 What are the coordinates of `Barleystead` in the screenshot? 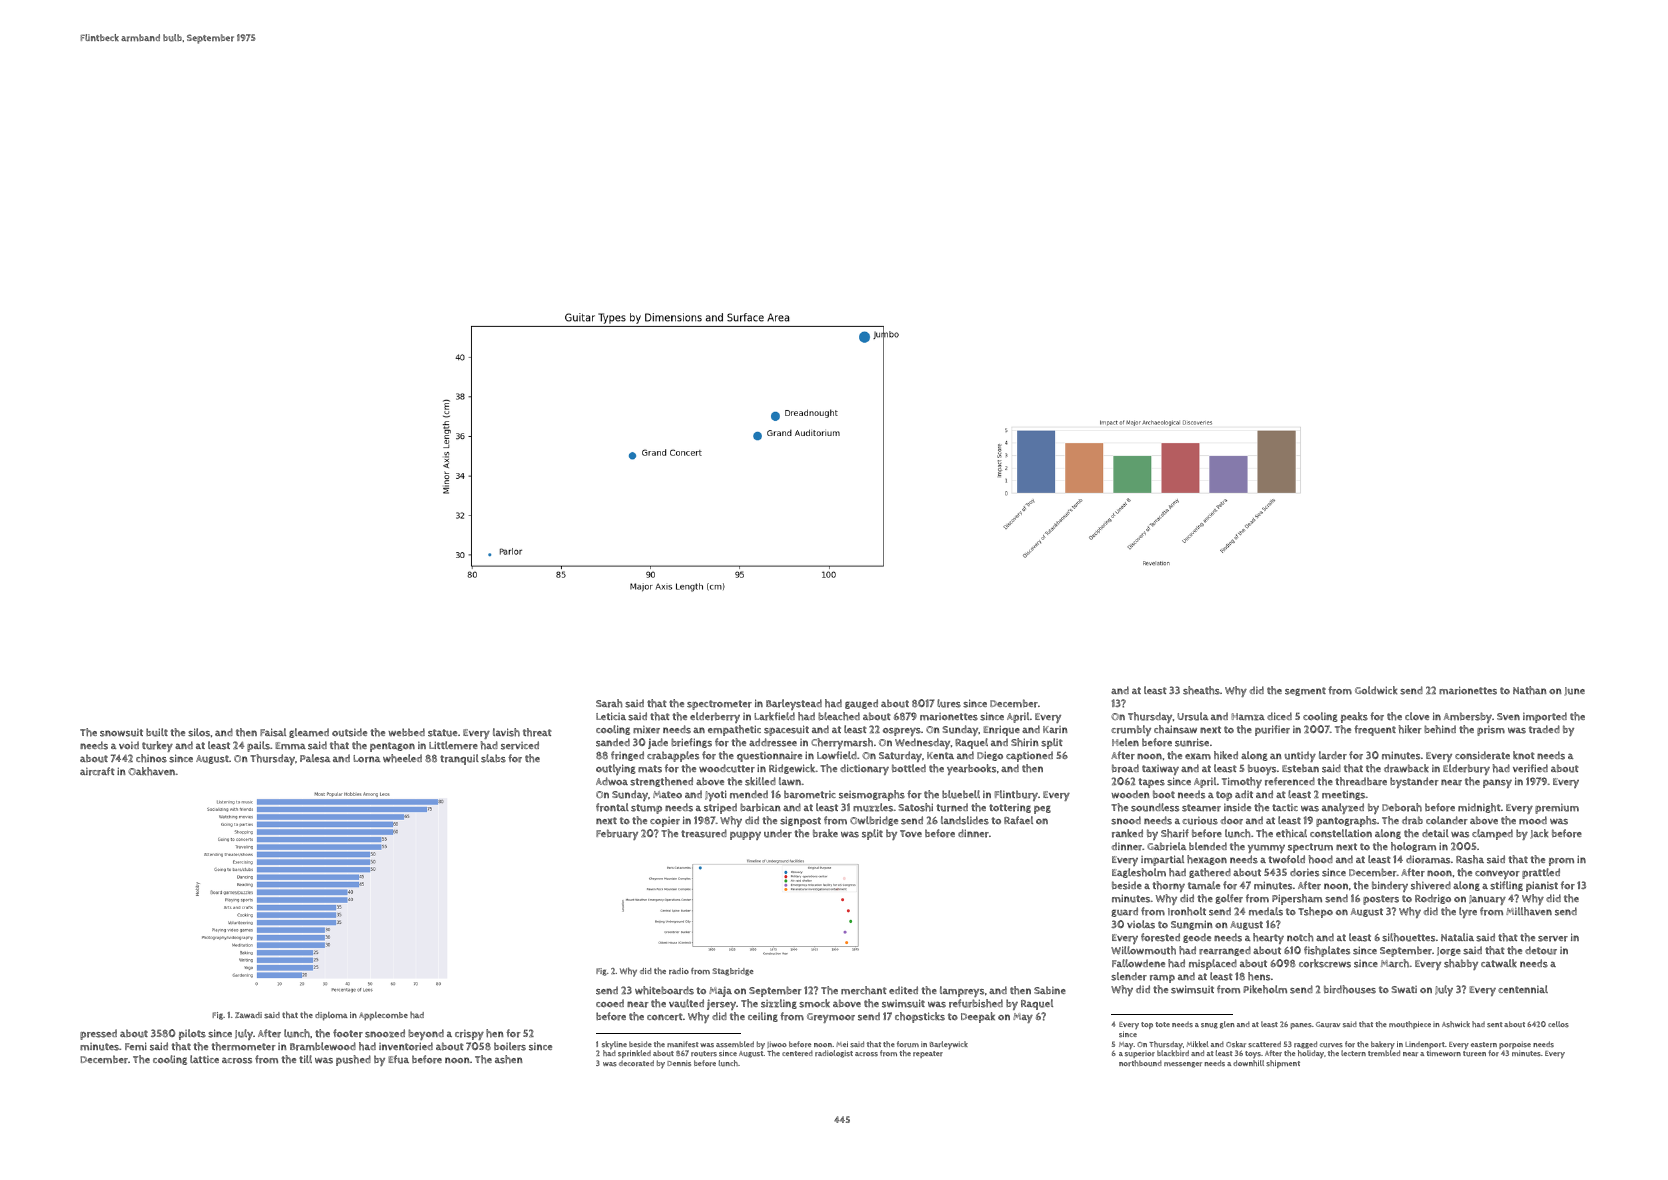 It's located at (794, 704).
